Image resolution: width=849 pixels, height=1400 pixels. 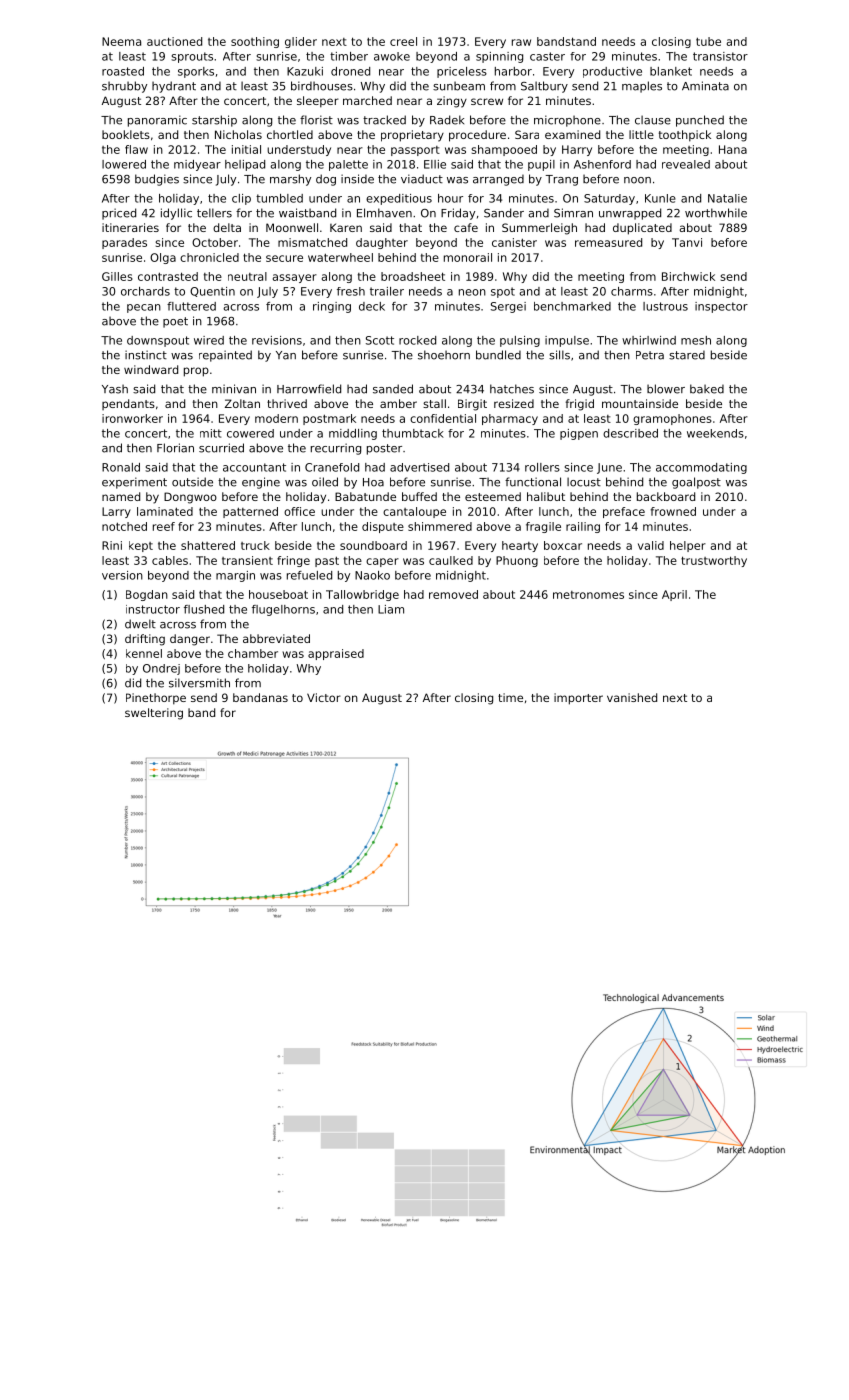 What do you see at coordinates (533, 482) in the screenshot?
I see `functional` at bounding box center [533, 482].
